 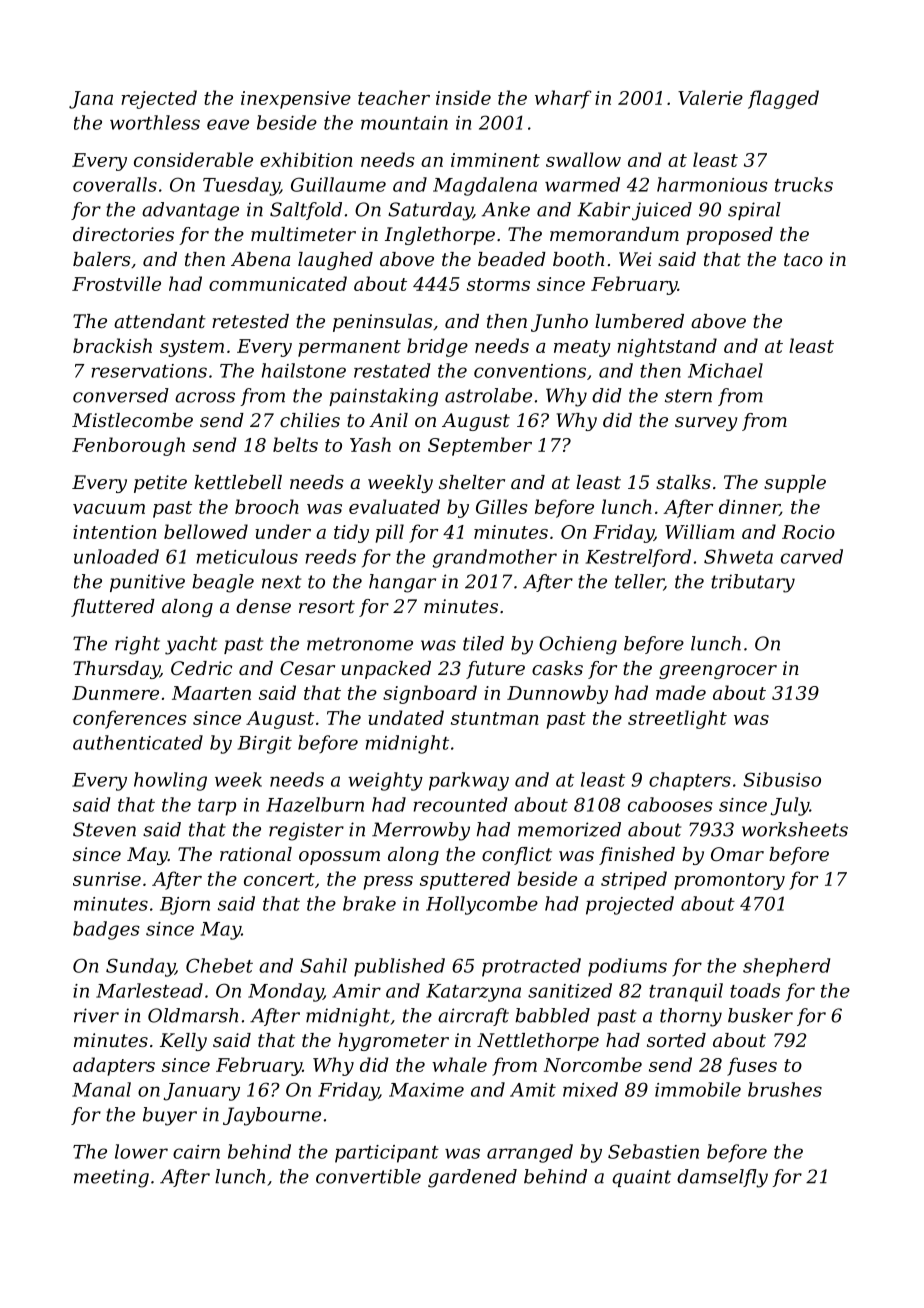 What do you see at coordinates (383, 323) in the image?
I see `peninsulas` at bounding box center [383, 323].
